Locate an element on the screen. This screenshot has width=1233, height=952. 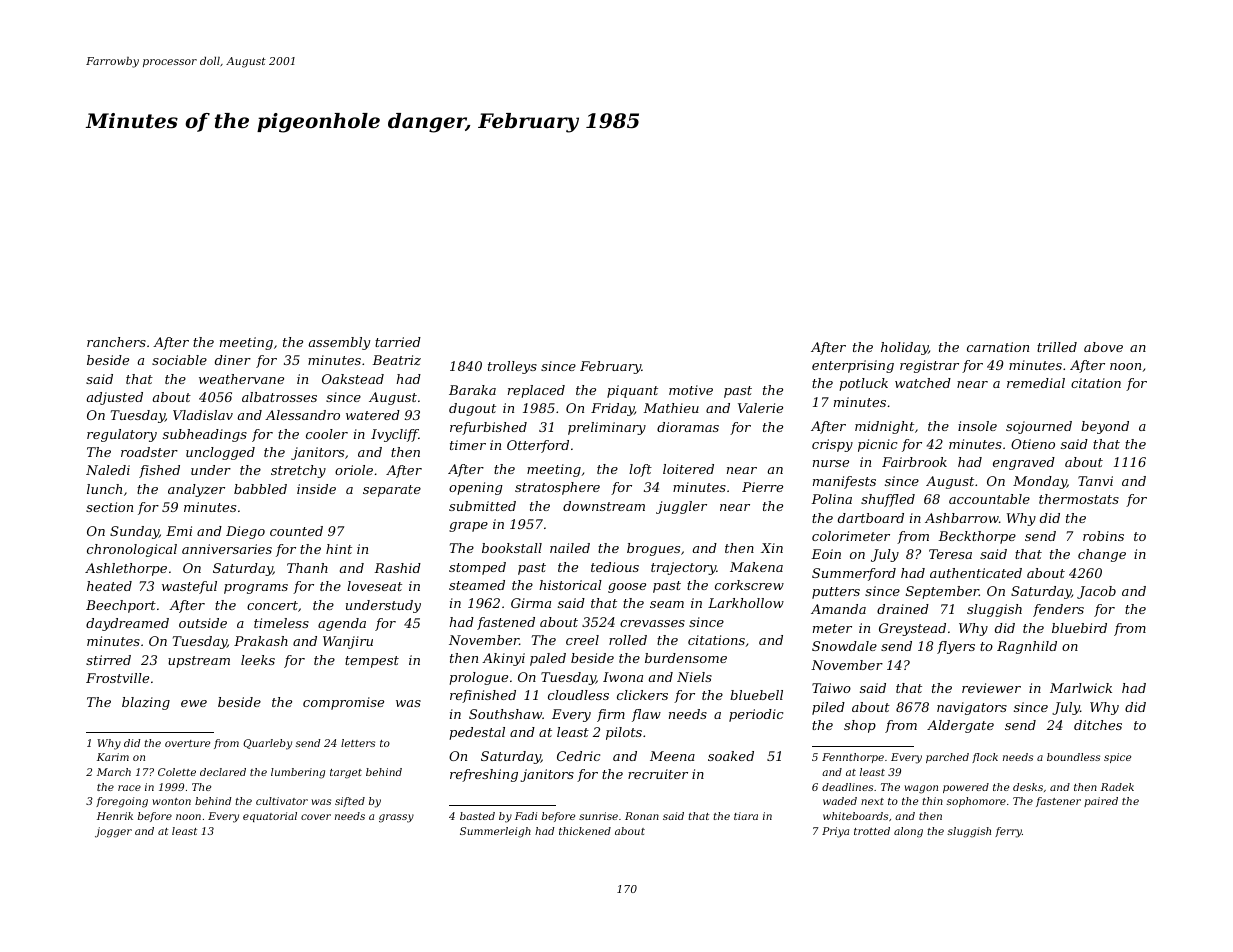
declared is located at coordinates (223, 772).
